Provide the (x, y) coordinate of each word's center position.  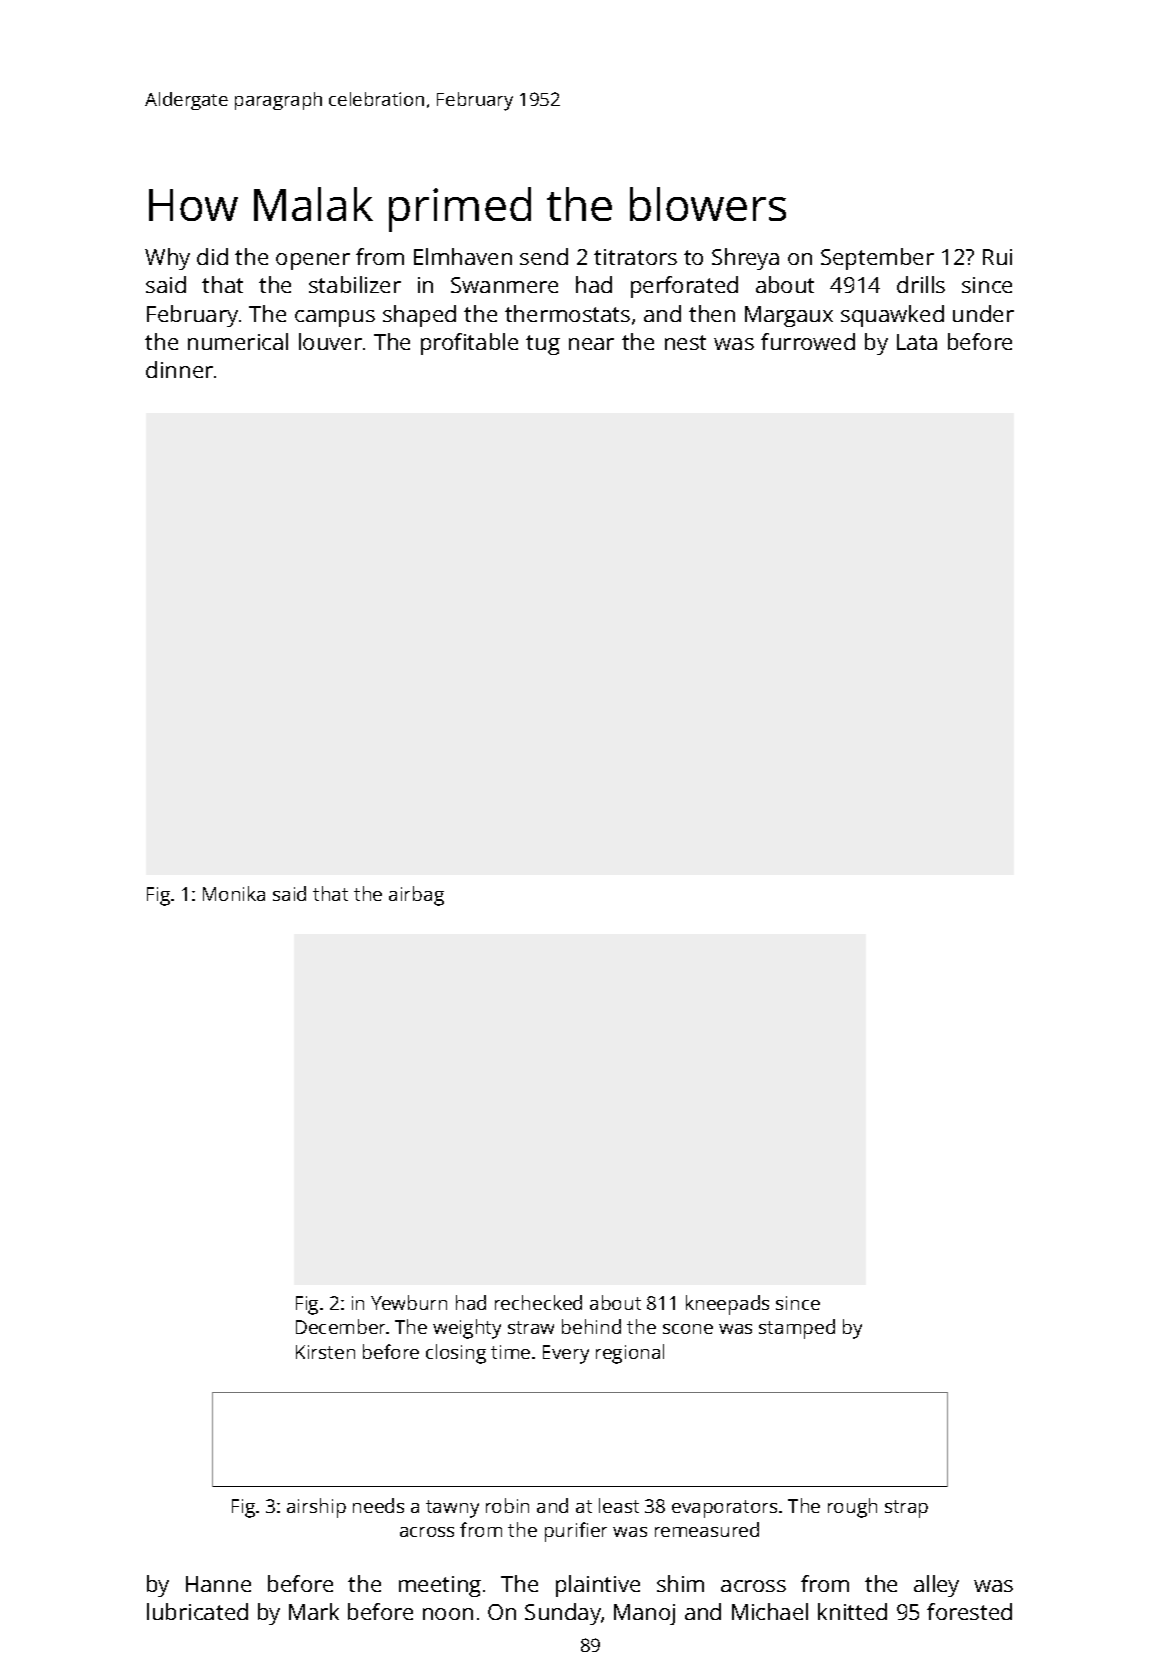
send (544, 256)
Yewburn (409, 1302)
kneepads (727, 1305)
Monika (234, 893)
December (341, 1326)
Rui (997, 257)
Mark (314, 1611)
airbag (416, 896)
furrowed (808, 341)
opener (313, 261)
